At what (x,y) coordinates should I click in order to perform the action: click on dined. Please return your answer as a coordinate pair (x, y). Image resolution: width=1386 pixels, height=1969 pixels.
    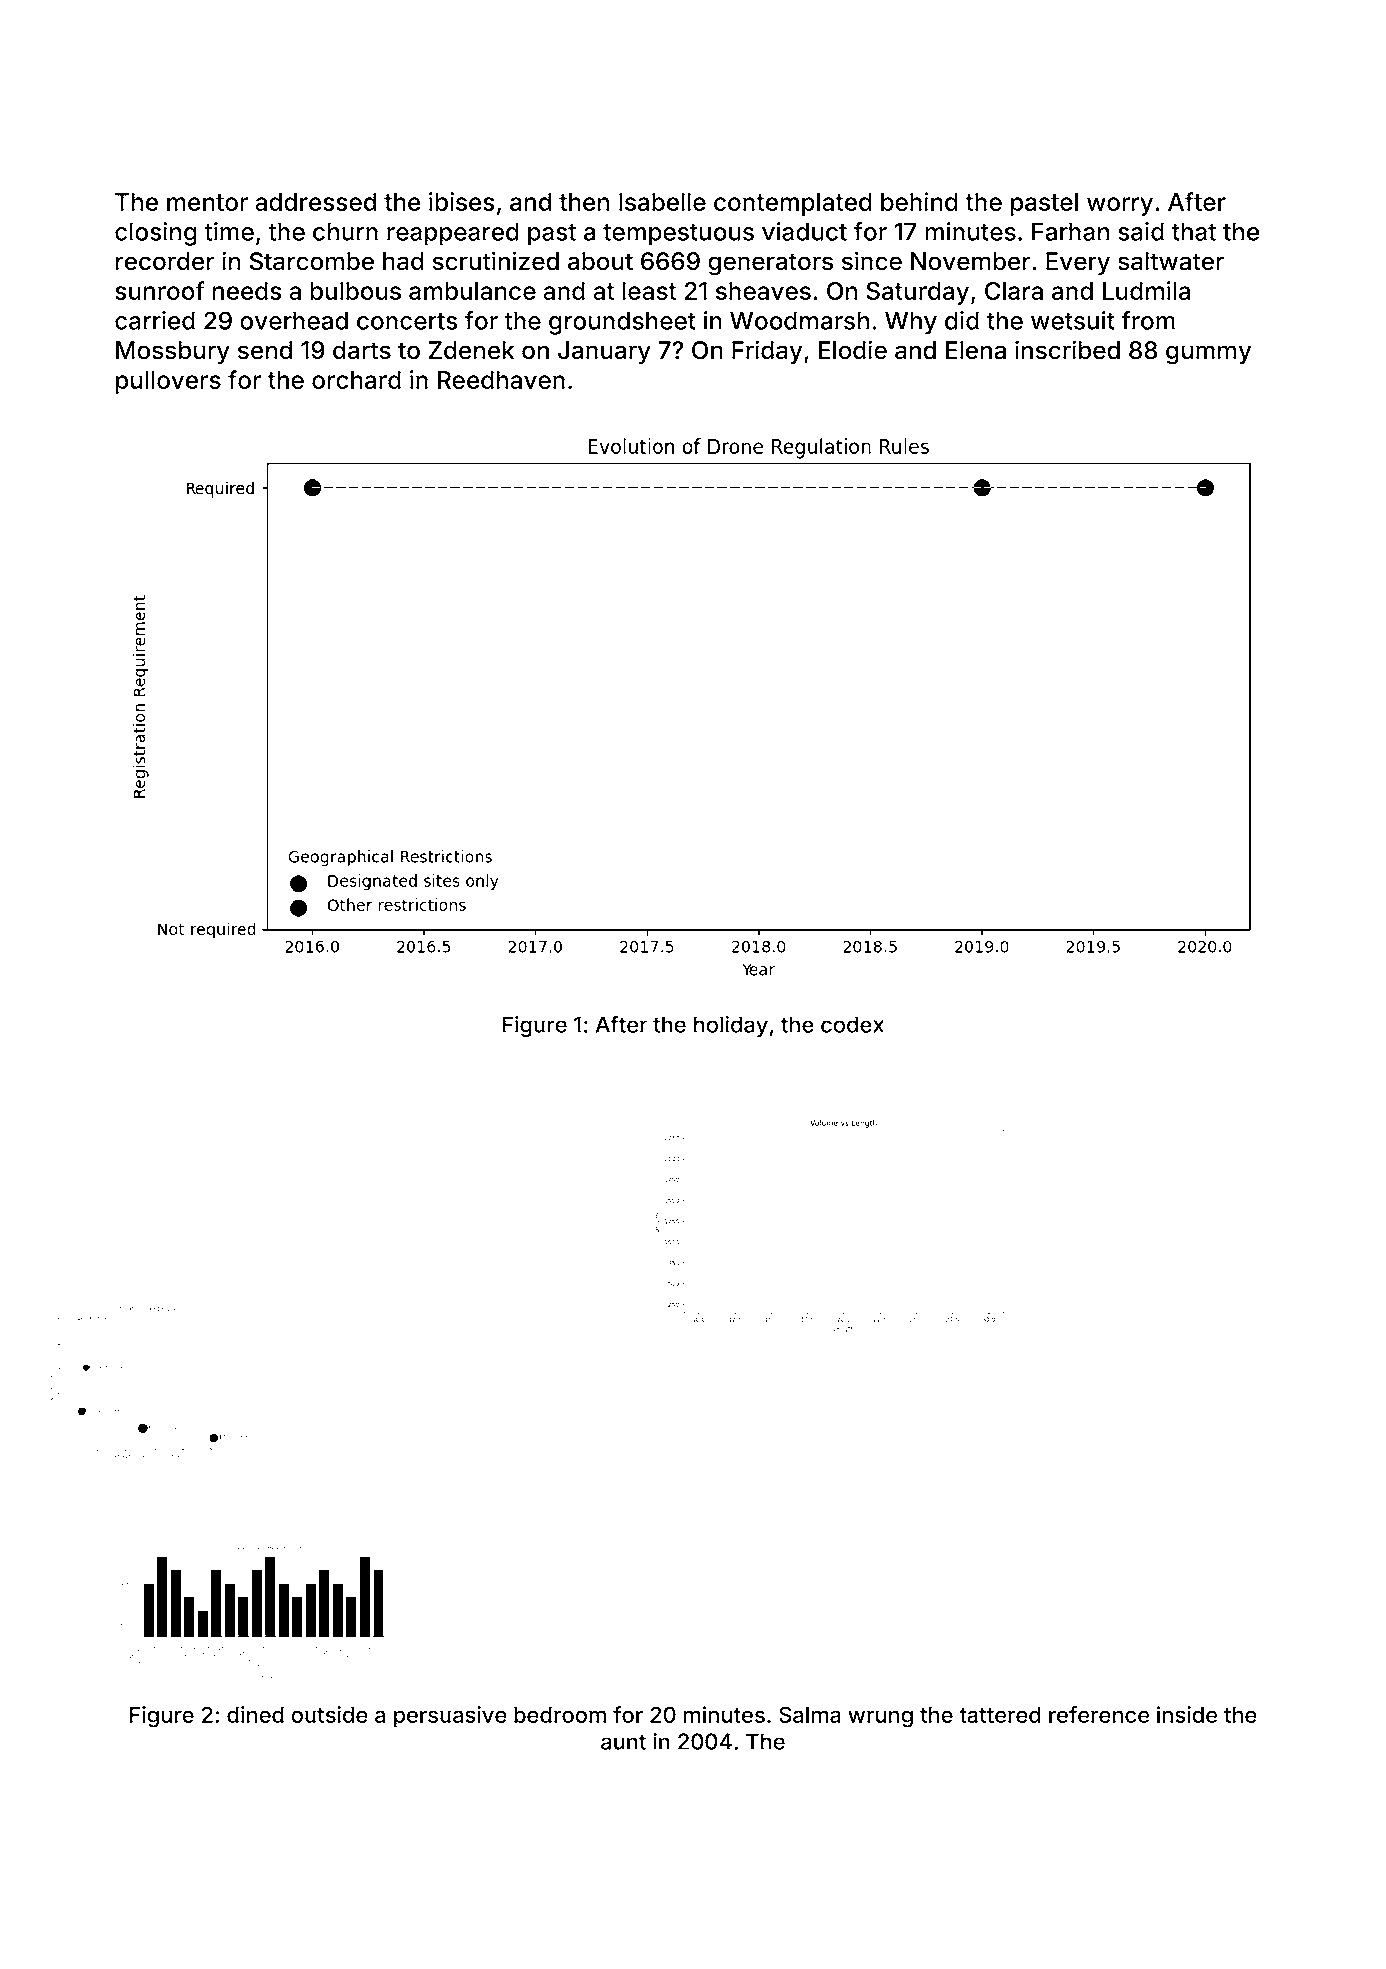
    Looking at the image, I should click on (255, 1714).
